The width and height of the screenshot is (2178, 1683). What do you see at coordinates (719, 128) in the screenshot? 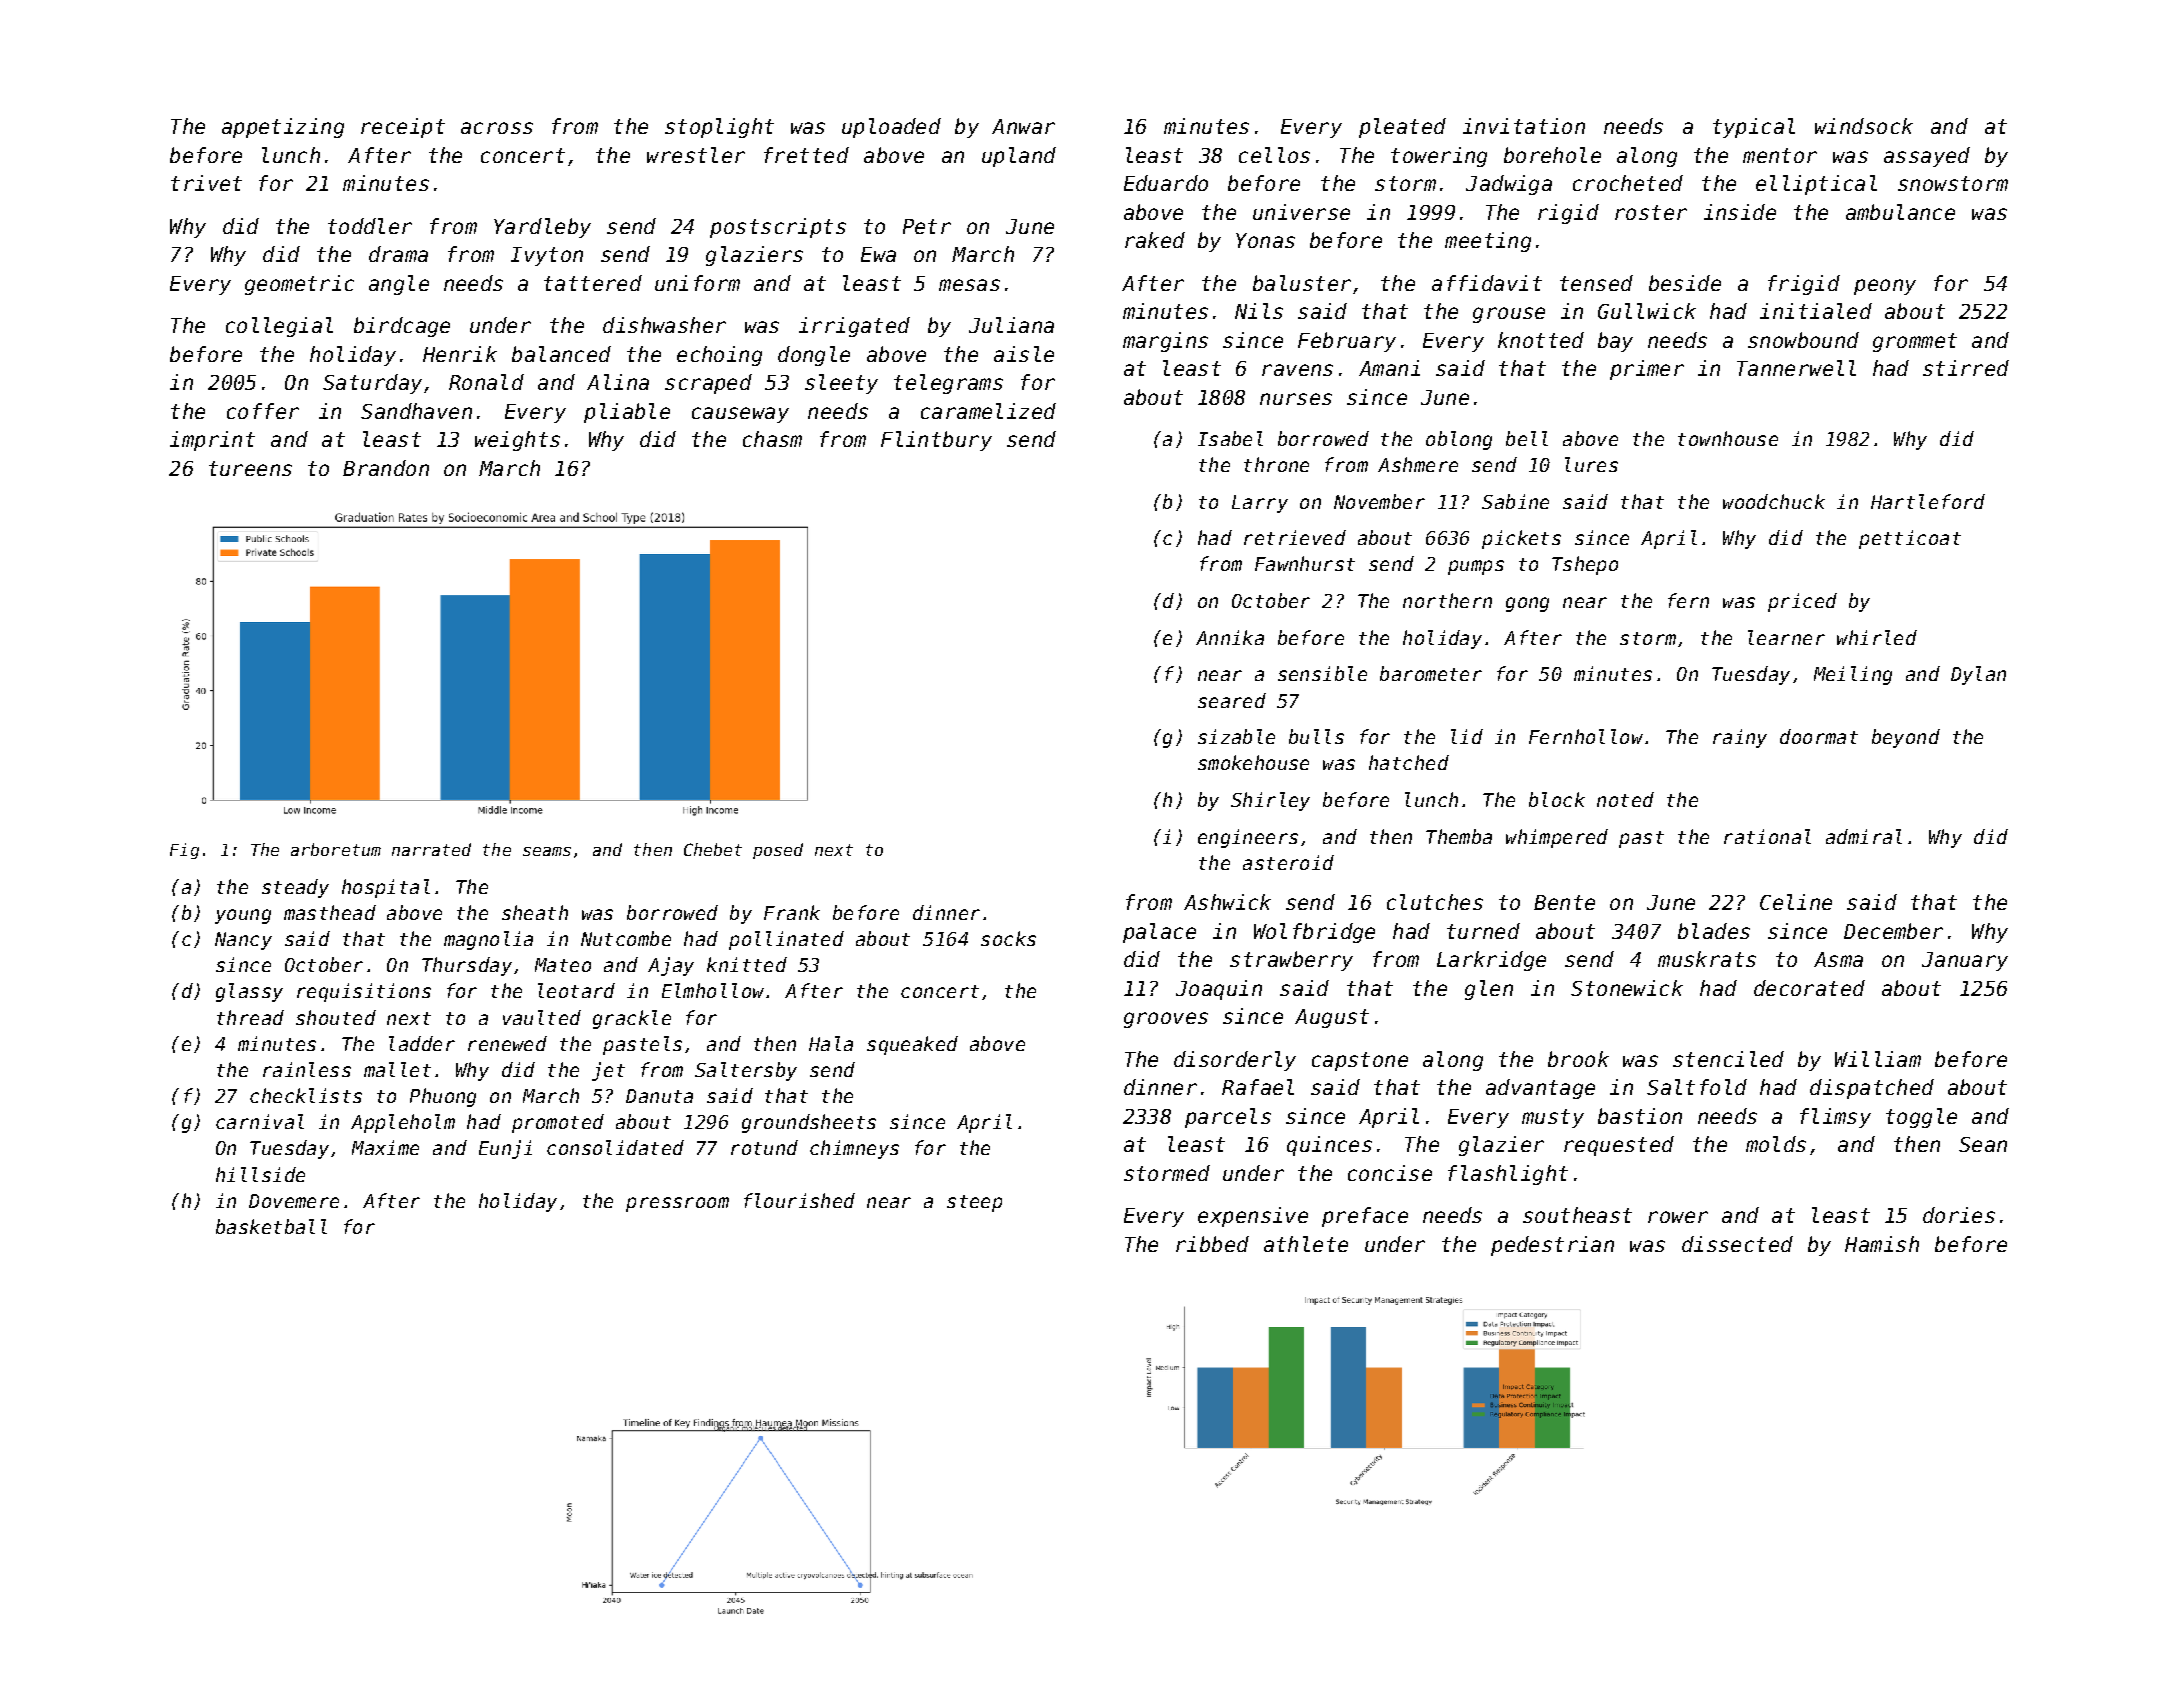
I see `stoplight` at bounding box center [719, 128].
